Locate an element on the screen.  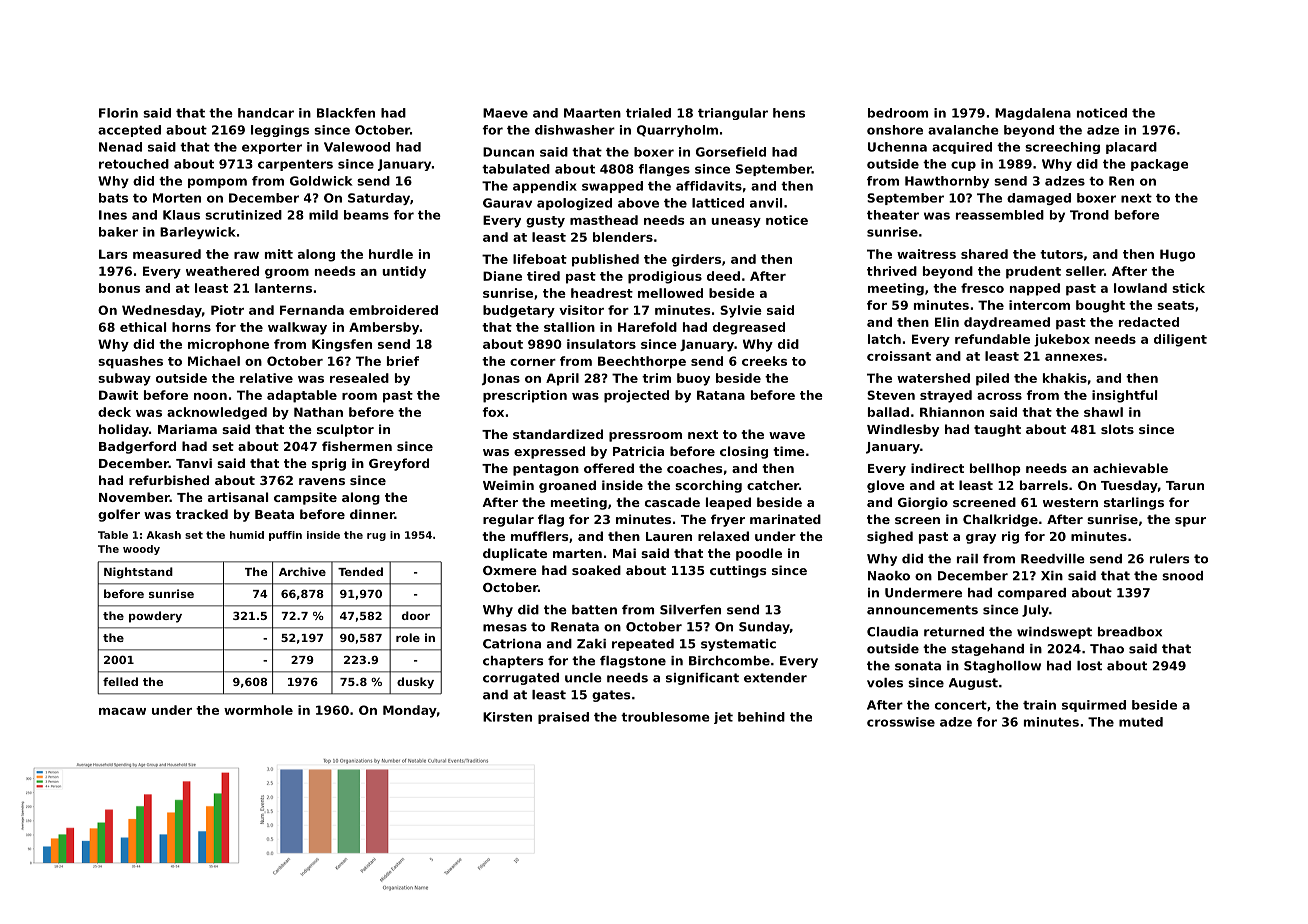
creeks is located at coordinates (764, 361).
